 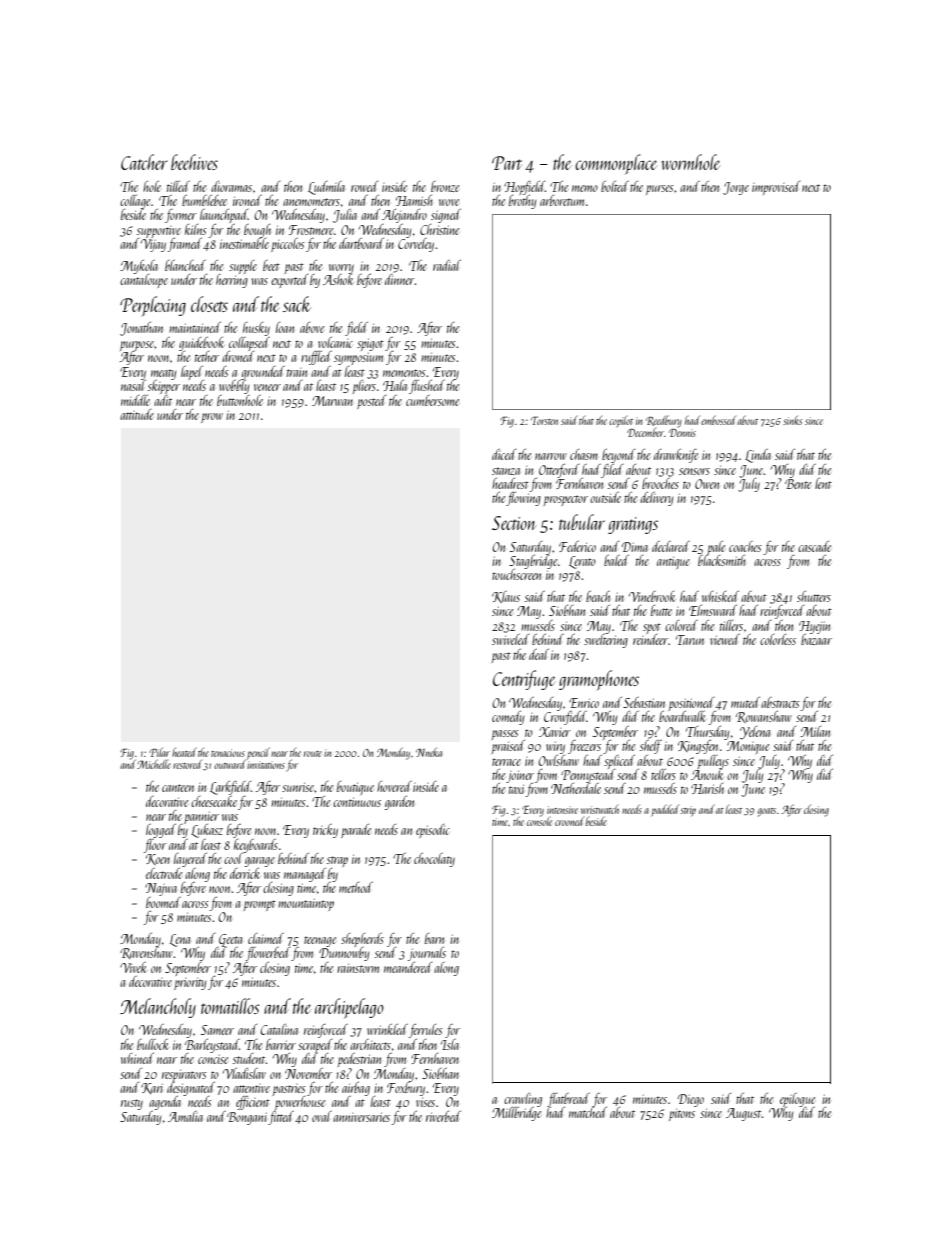 I want to click on parade, so click(x=356, y=831).
